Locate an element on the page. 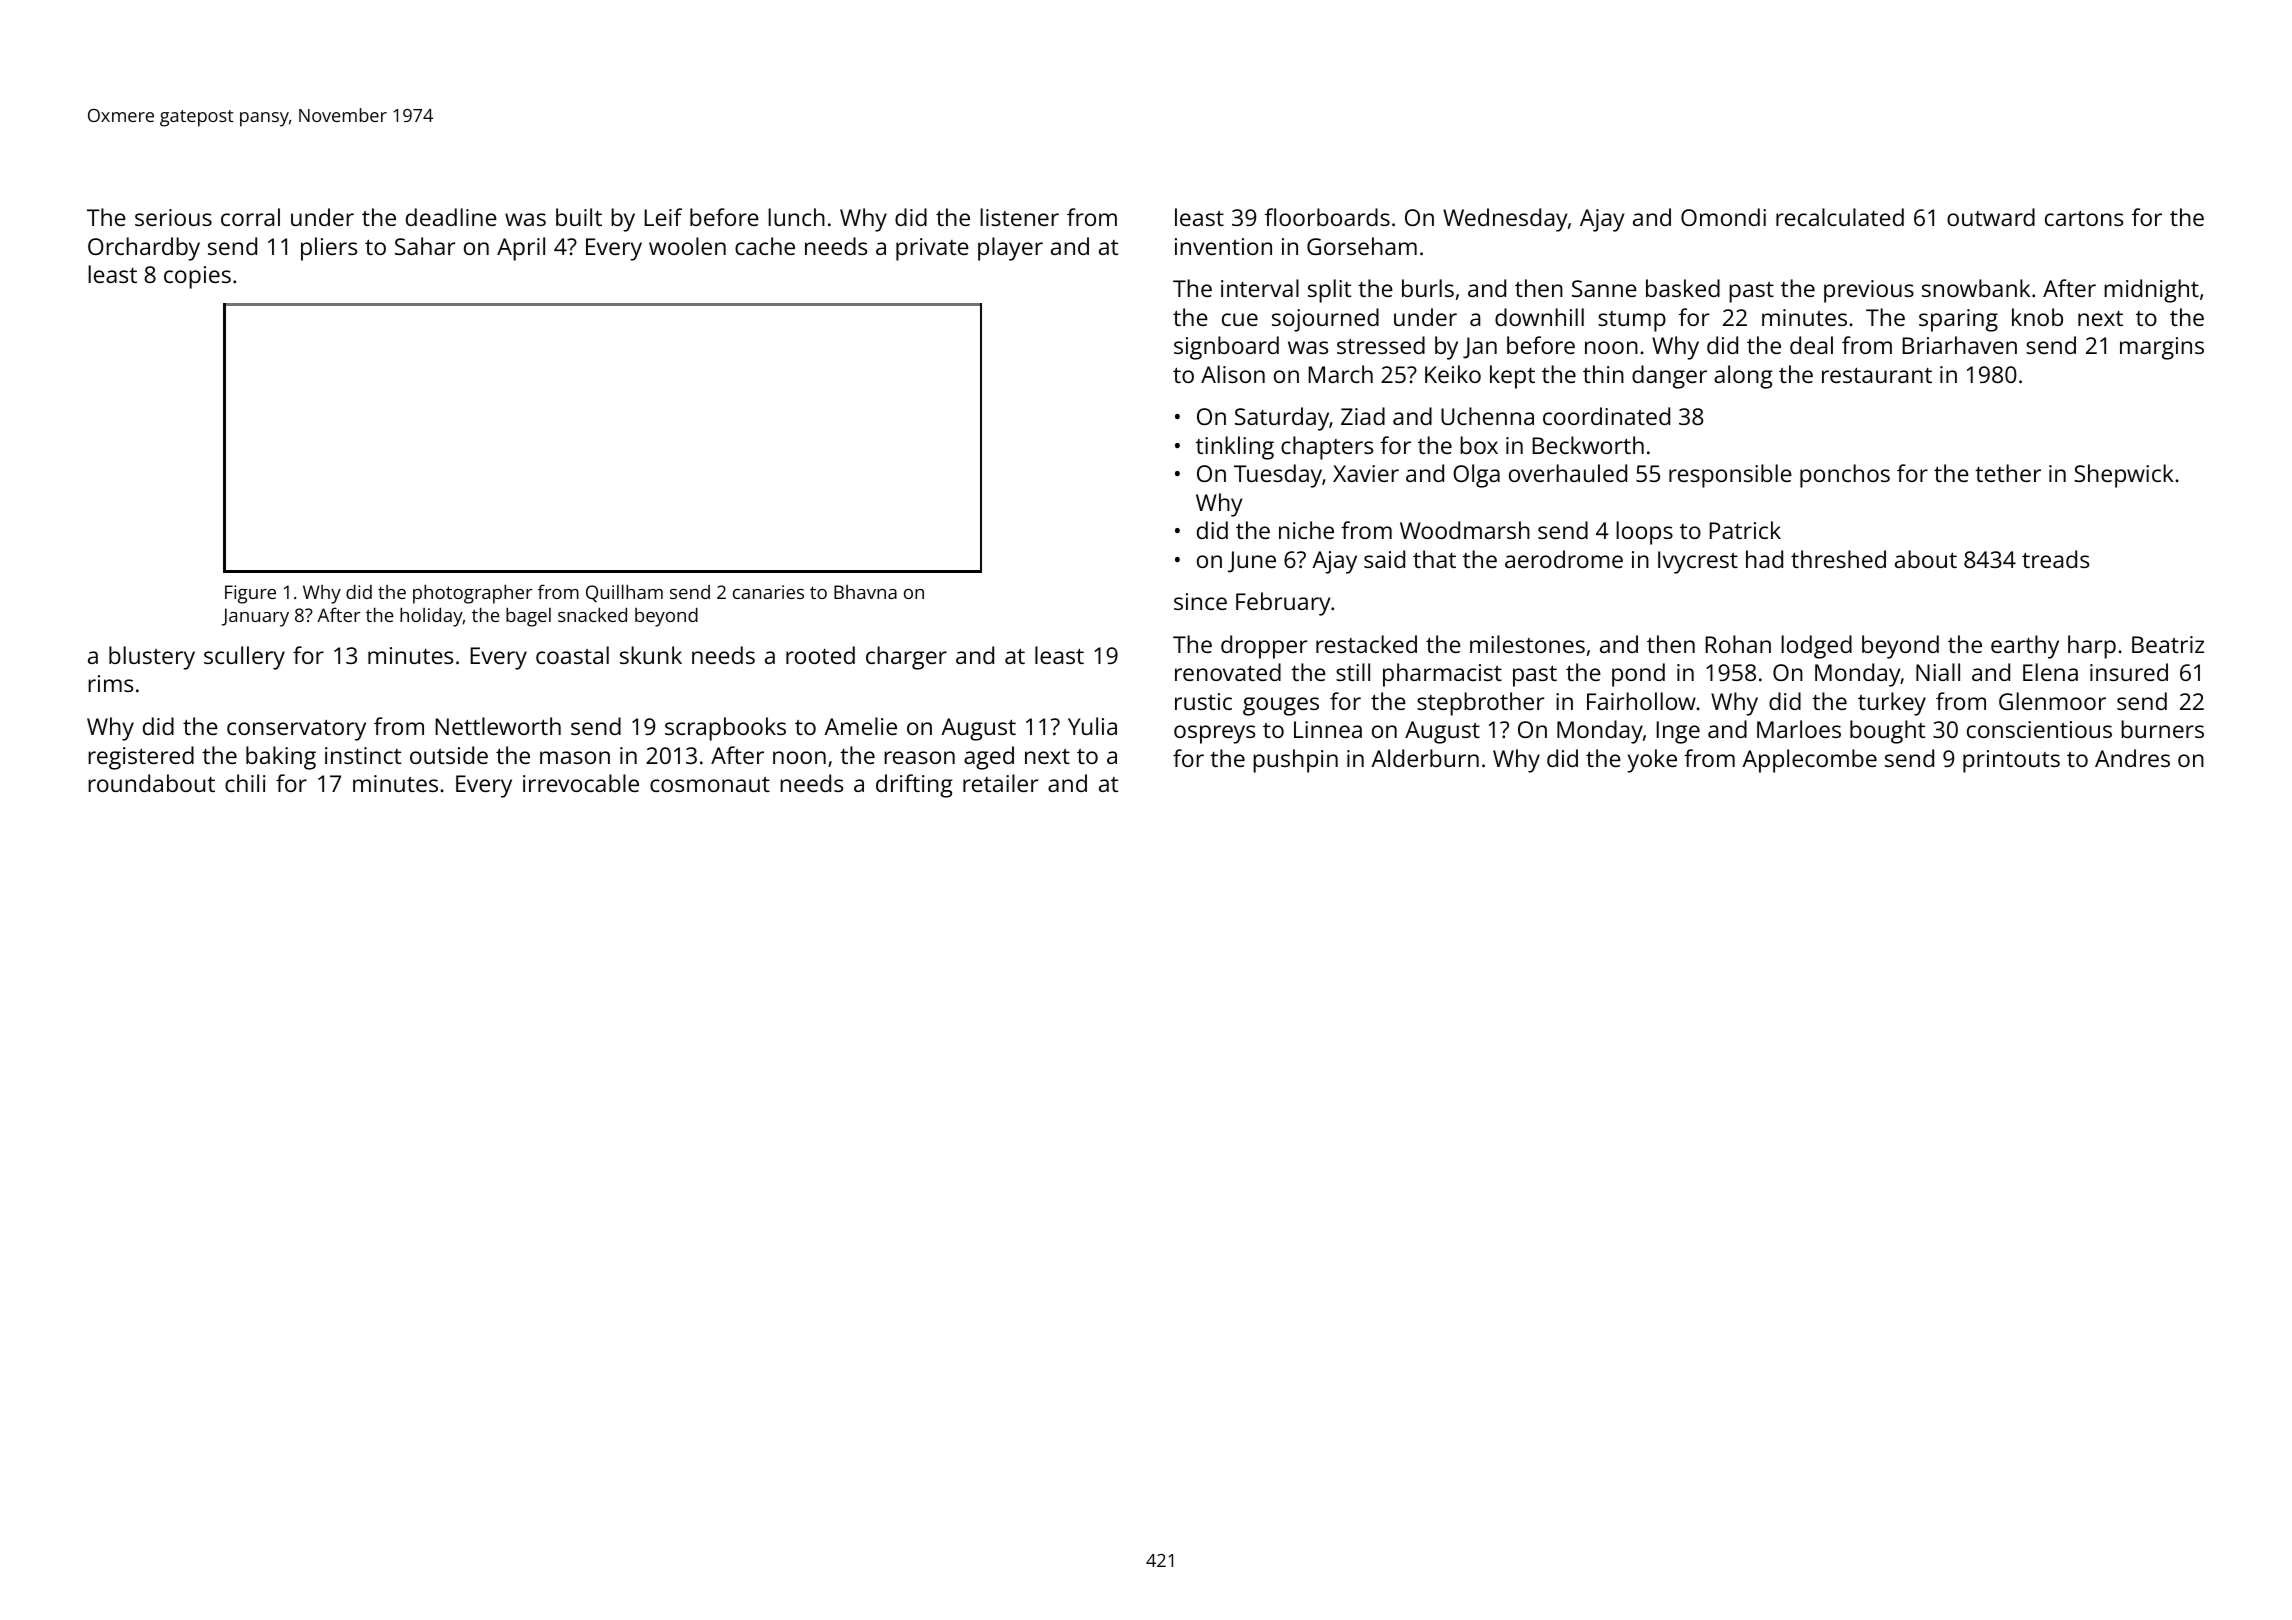 The image size is (2292, 1620). stressed is located at coordinates (1381, 345).
